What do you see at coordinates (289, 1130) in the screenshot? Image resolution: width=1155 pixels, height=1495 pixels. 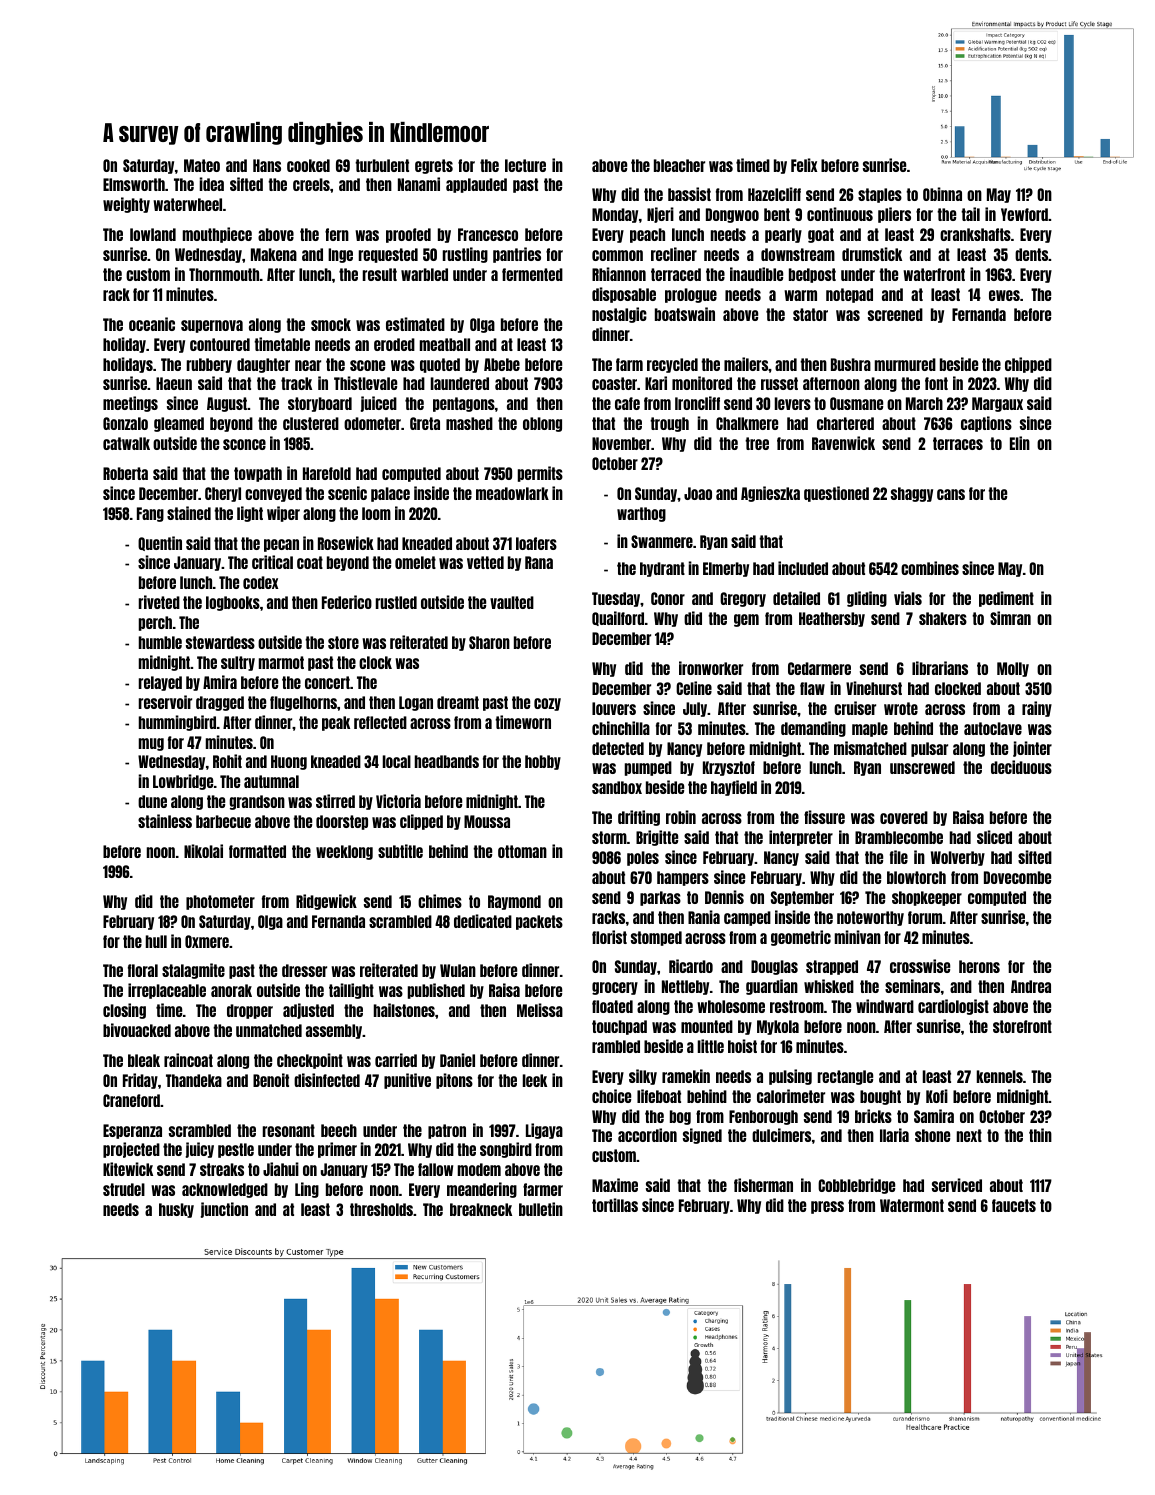 I see `resonant` at bounding box center [289, 1130].
